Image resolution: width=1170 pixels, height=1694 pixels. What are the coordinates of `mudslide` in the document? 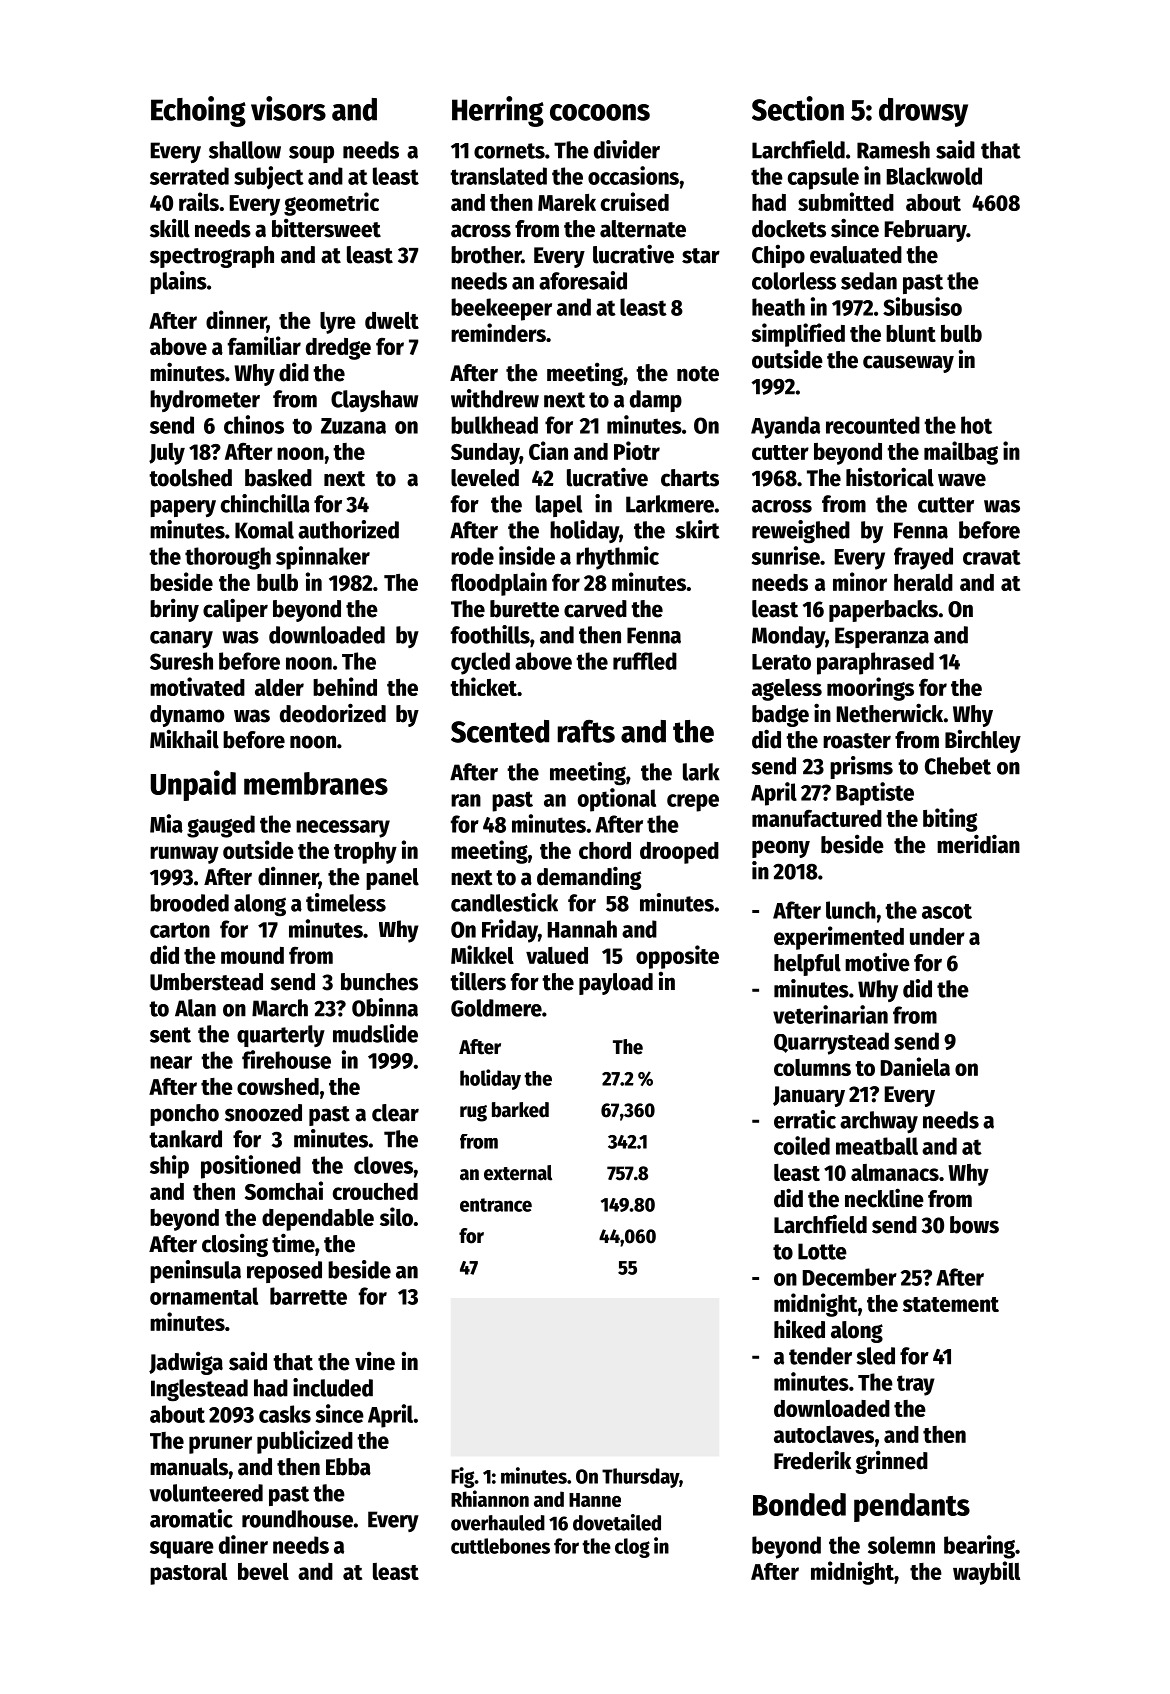 It's located at (375, 1033).
